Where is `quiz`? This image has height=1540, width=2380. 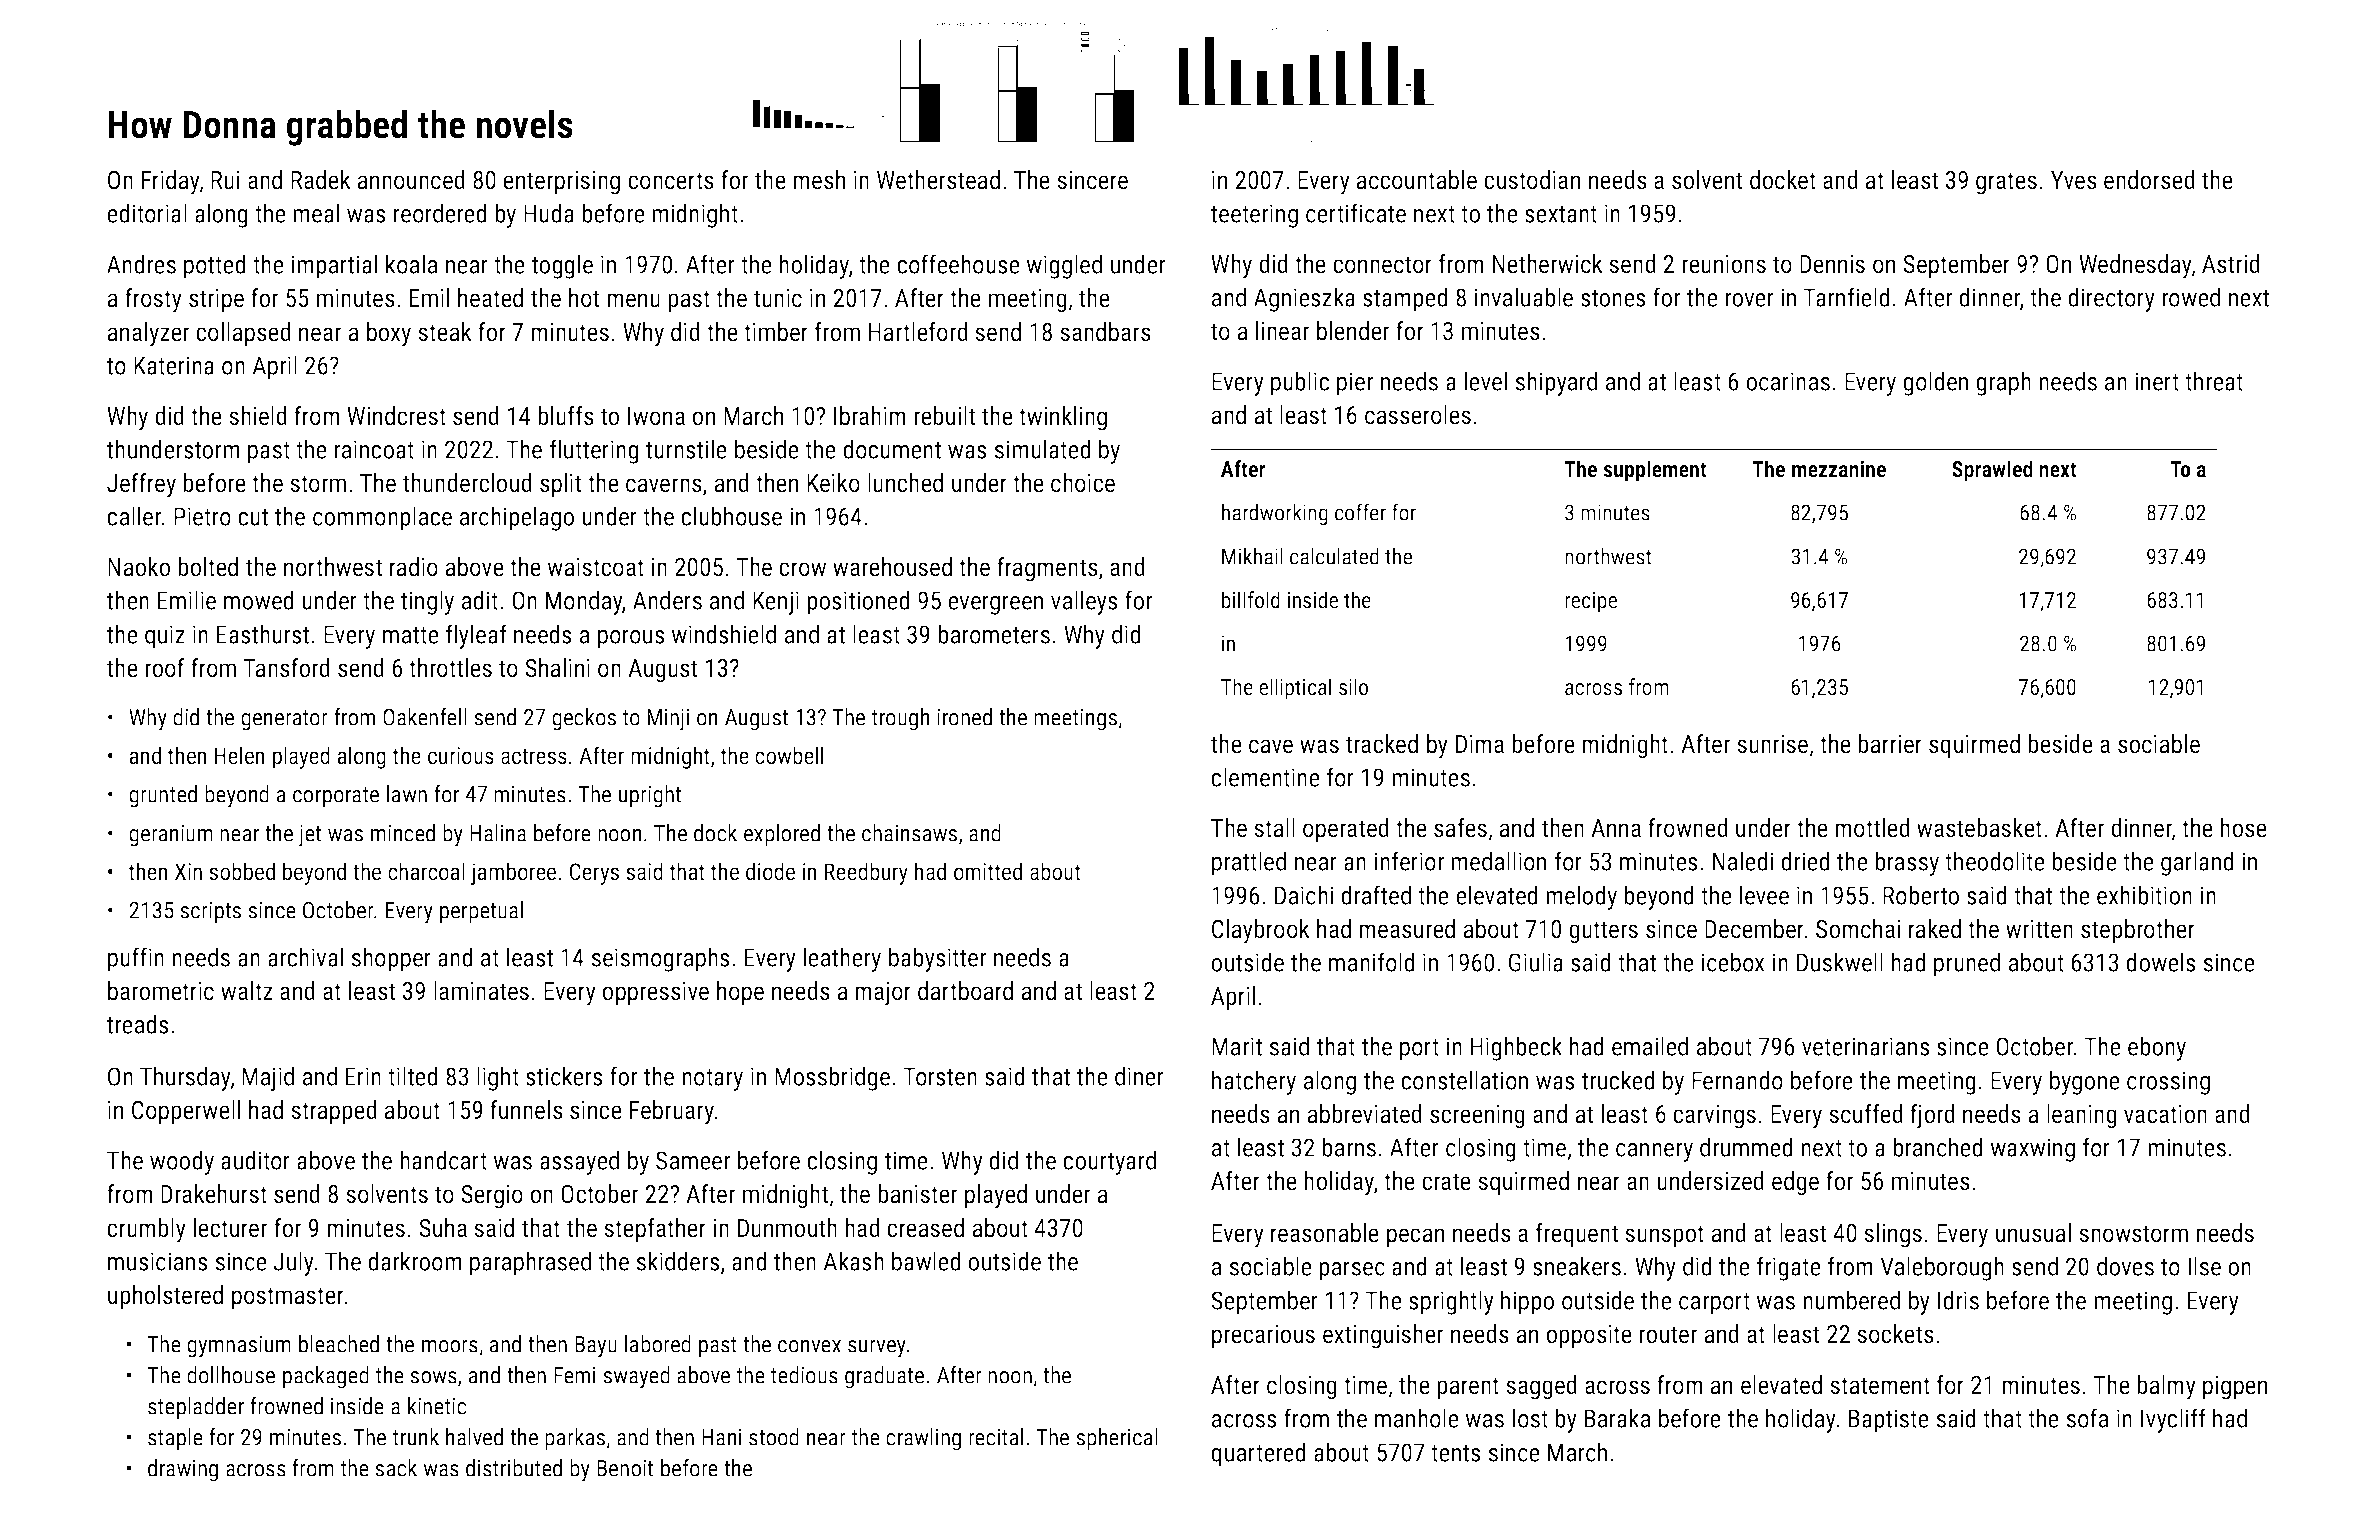 quiz is located at coordinates (165, 637).
